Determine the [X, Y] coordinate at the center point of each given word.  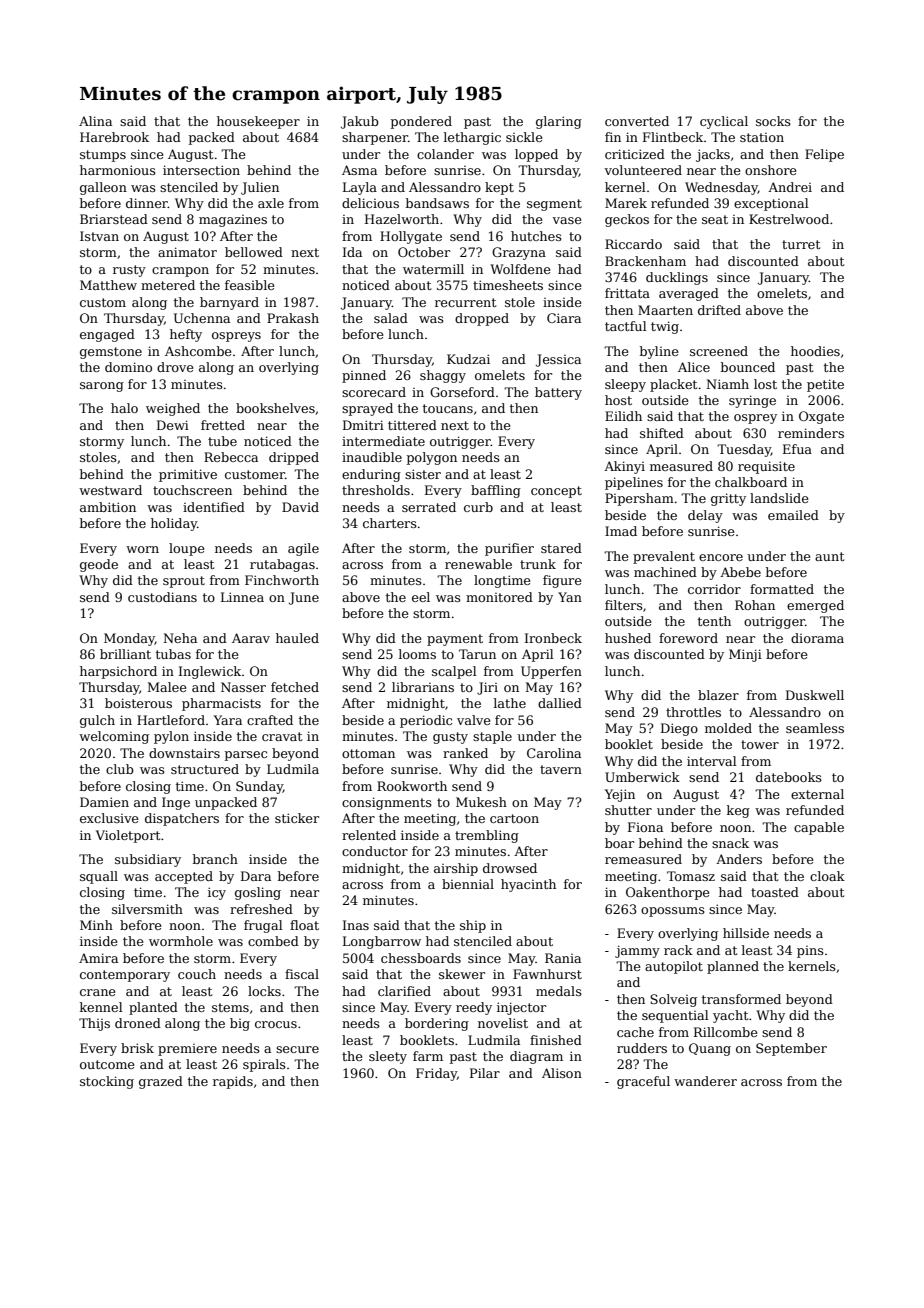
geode [99, 565]
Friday [436, 1074]
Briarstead [114, 219]
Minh [96, 925]
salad [391, 318]
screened [719, 351]
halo [124, 408]
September [791, 1049]
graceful [643, 1082]
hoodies [815, 351]
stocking [107, 1082]
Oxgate [821, 417]
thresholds [376, 490]
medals [559, 991]
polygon [432, 458]
